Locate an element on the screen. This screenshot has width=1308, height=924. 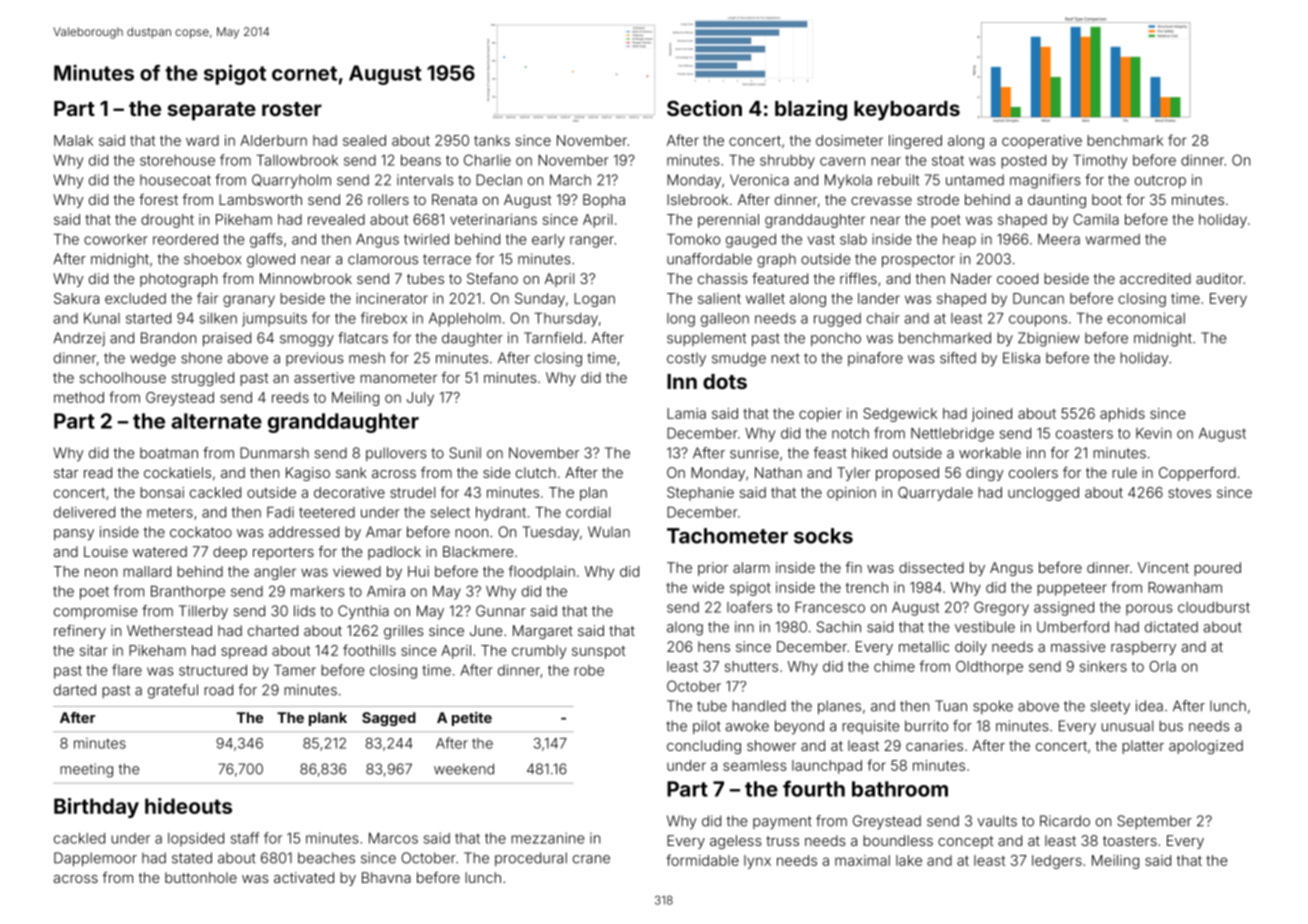
warmed is located at coordinates (1113, 239).
